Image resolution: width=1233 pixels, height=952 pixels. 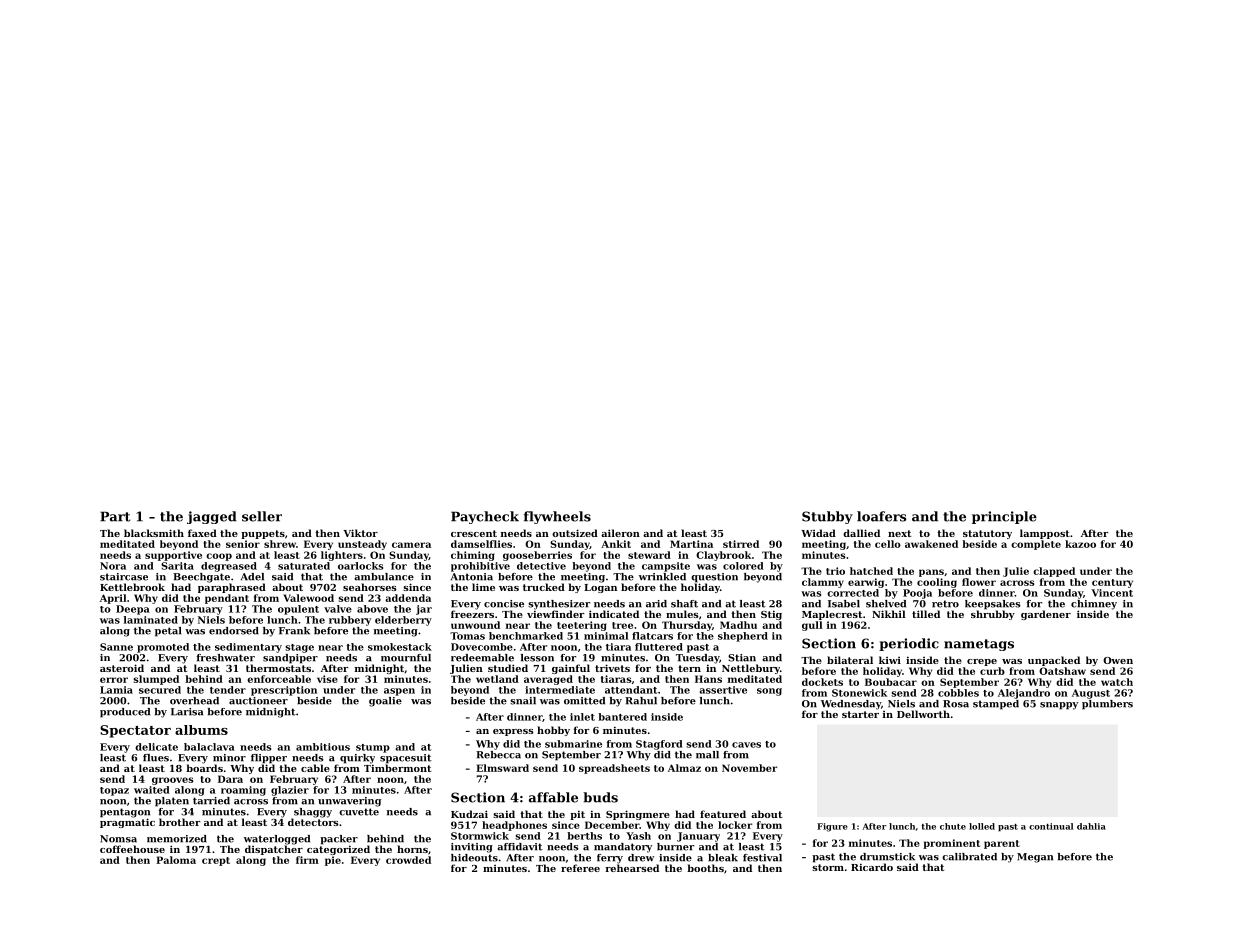 What do you see at coordinates (384, 577) in the screenshot?
I see `ambulance` at bounding box center [384, 577].
